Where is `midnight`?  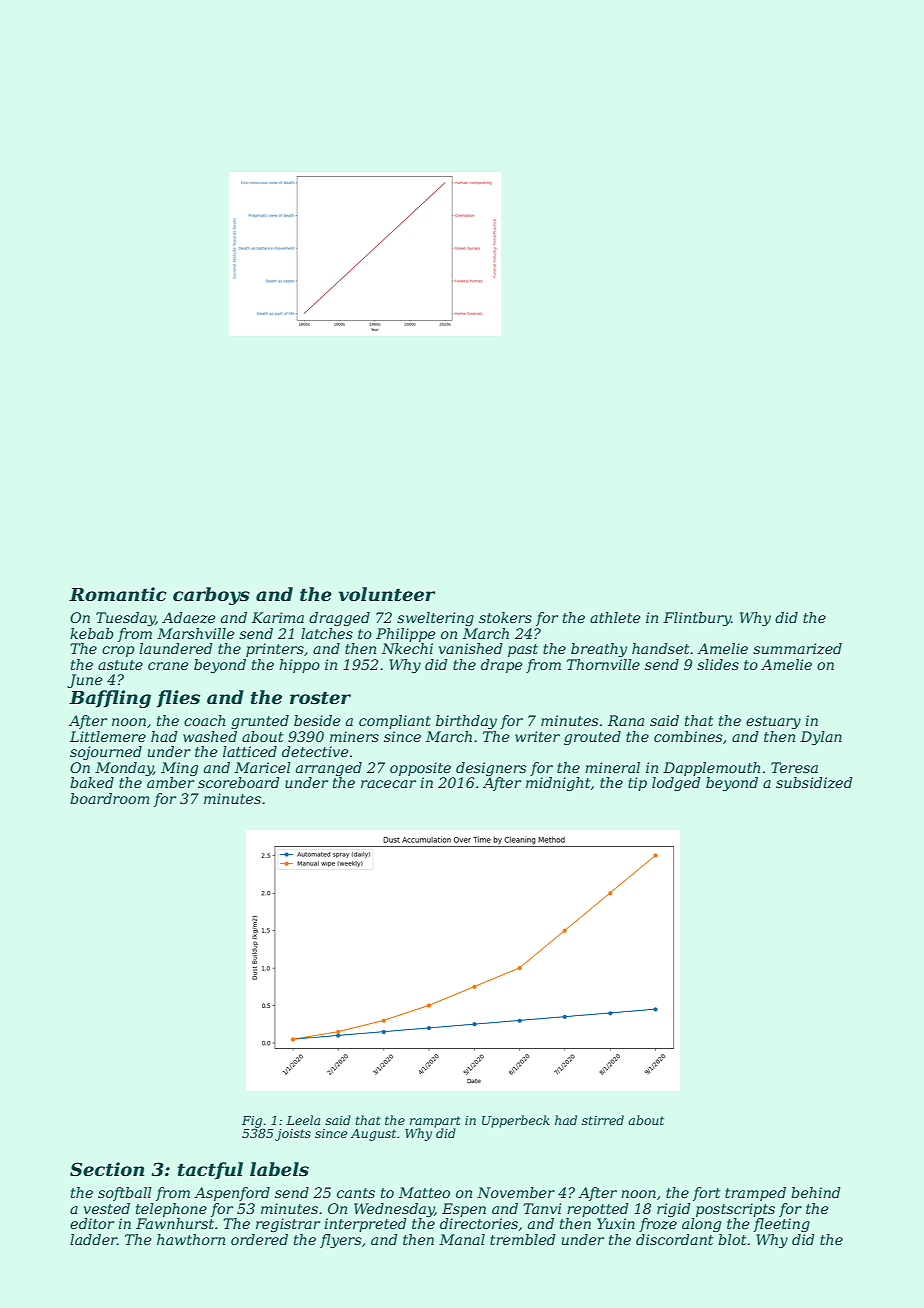
midnight is located at coordinates (558, 784).
